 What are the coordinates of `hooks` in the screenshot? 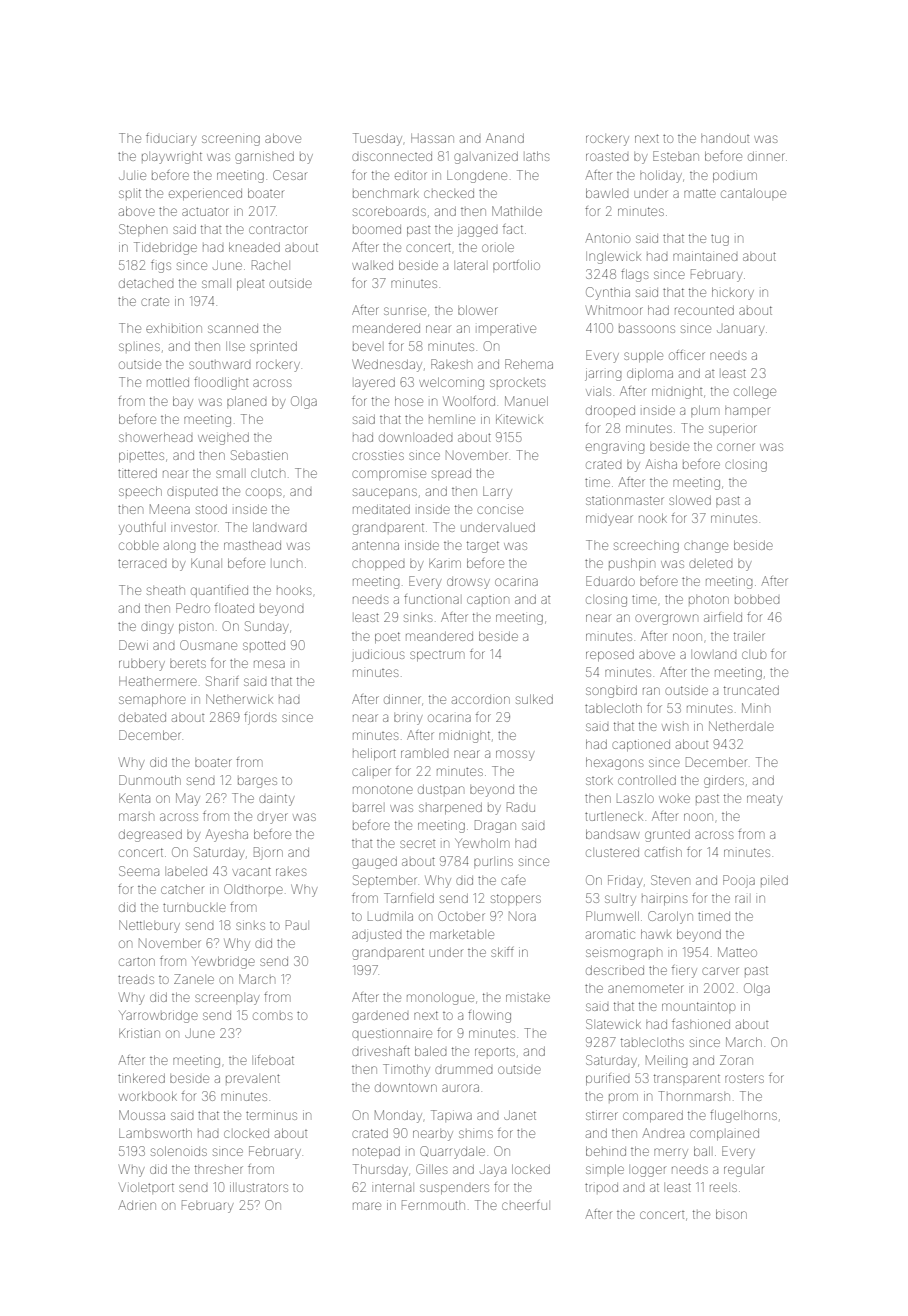 It's located at (294, 590).
